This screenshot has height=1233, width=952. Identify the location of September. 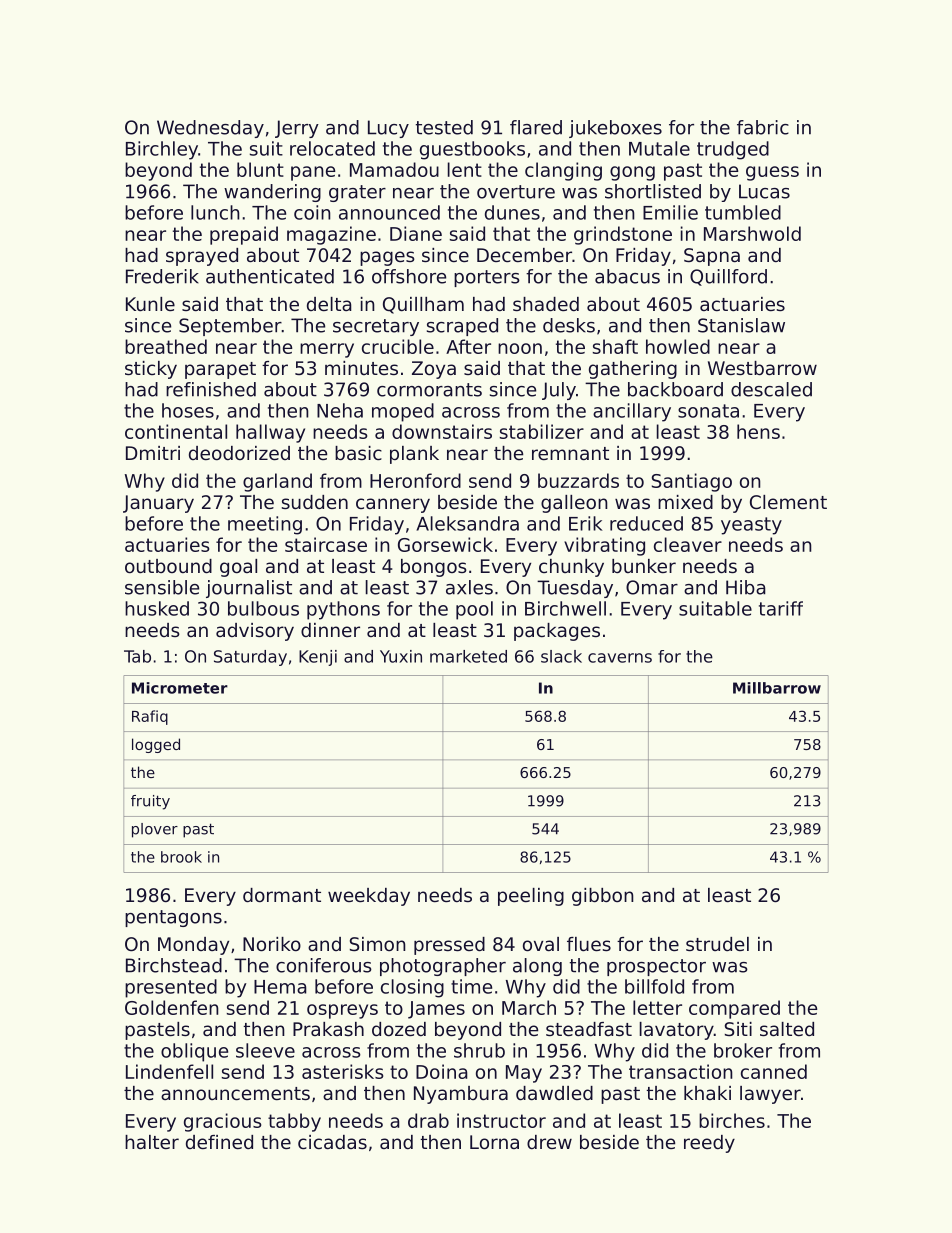
(230, 327).
